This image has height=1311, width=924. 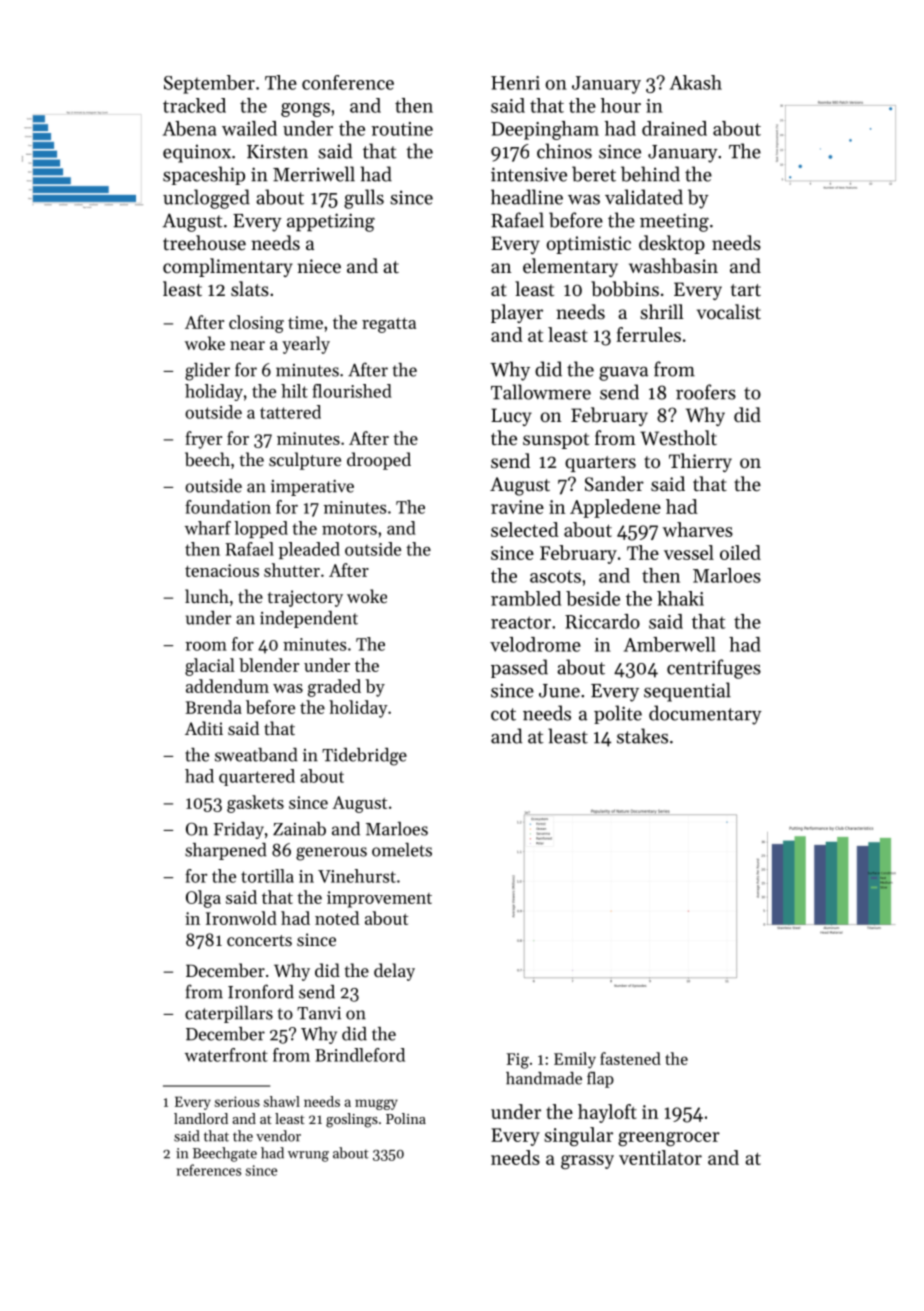 What do you see at coordinates (208, 528) in the image?
I see `wharf` at bounding box center [208, 528].
